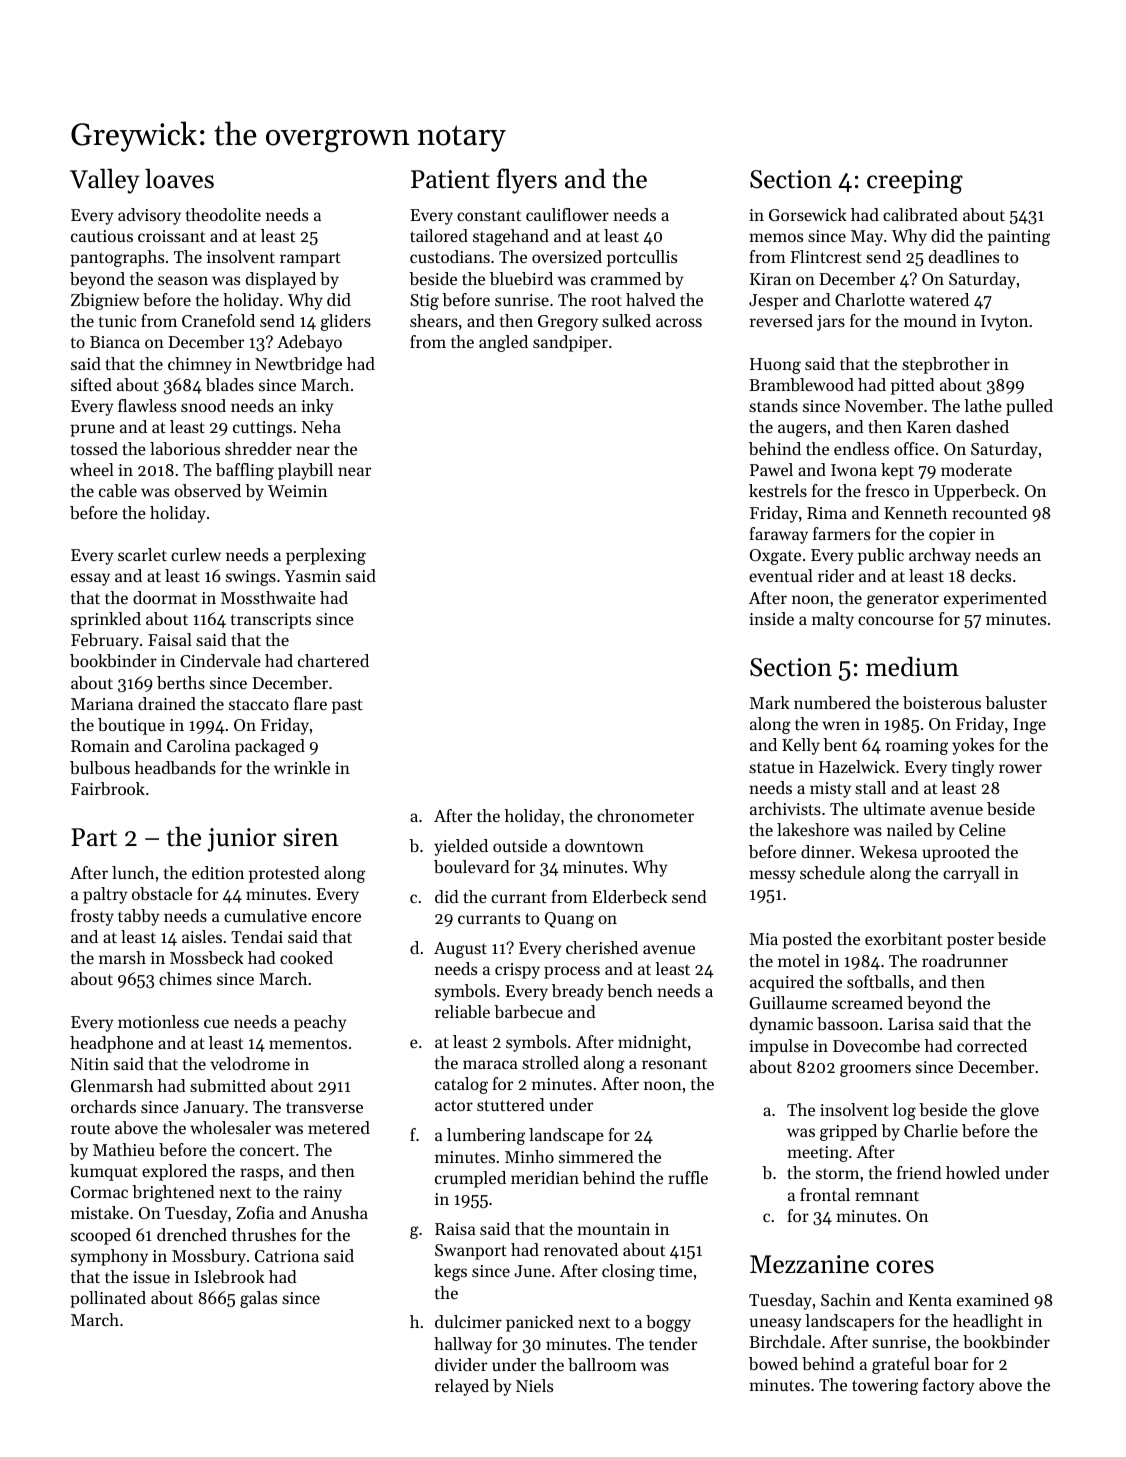 The width and height of the page is (1126, 1457). I want to click on galas, so click(258, 1299).
